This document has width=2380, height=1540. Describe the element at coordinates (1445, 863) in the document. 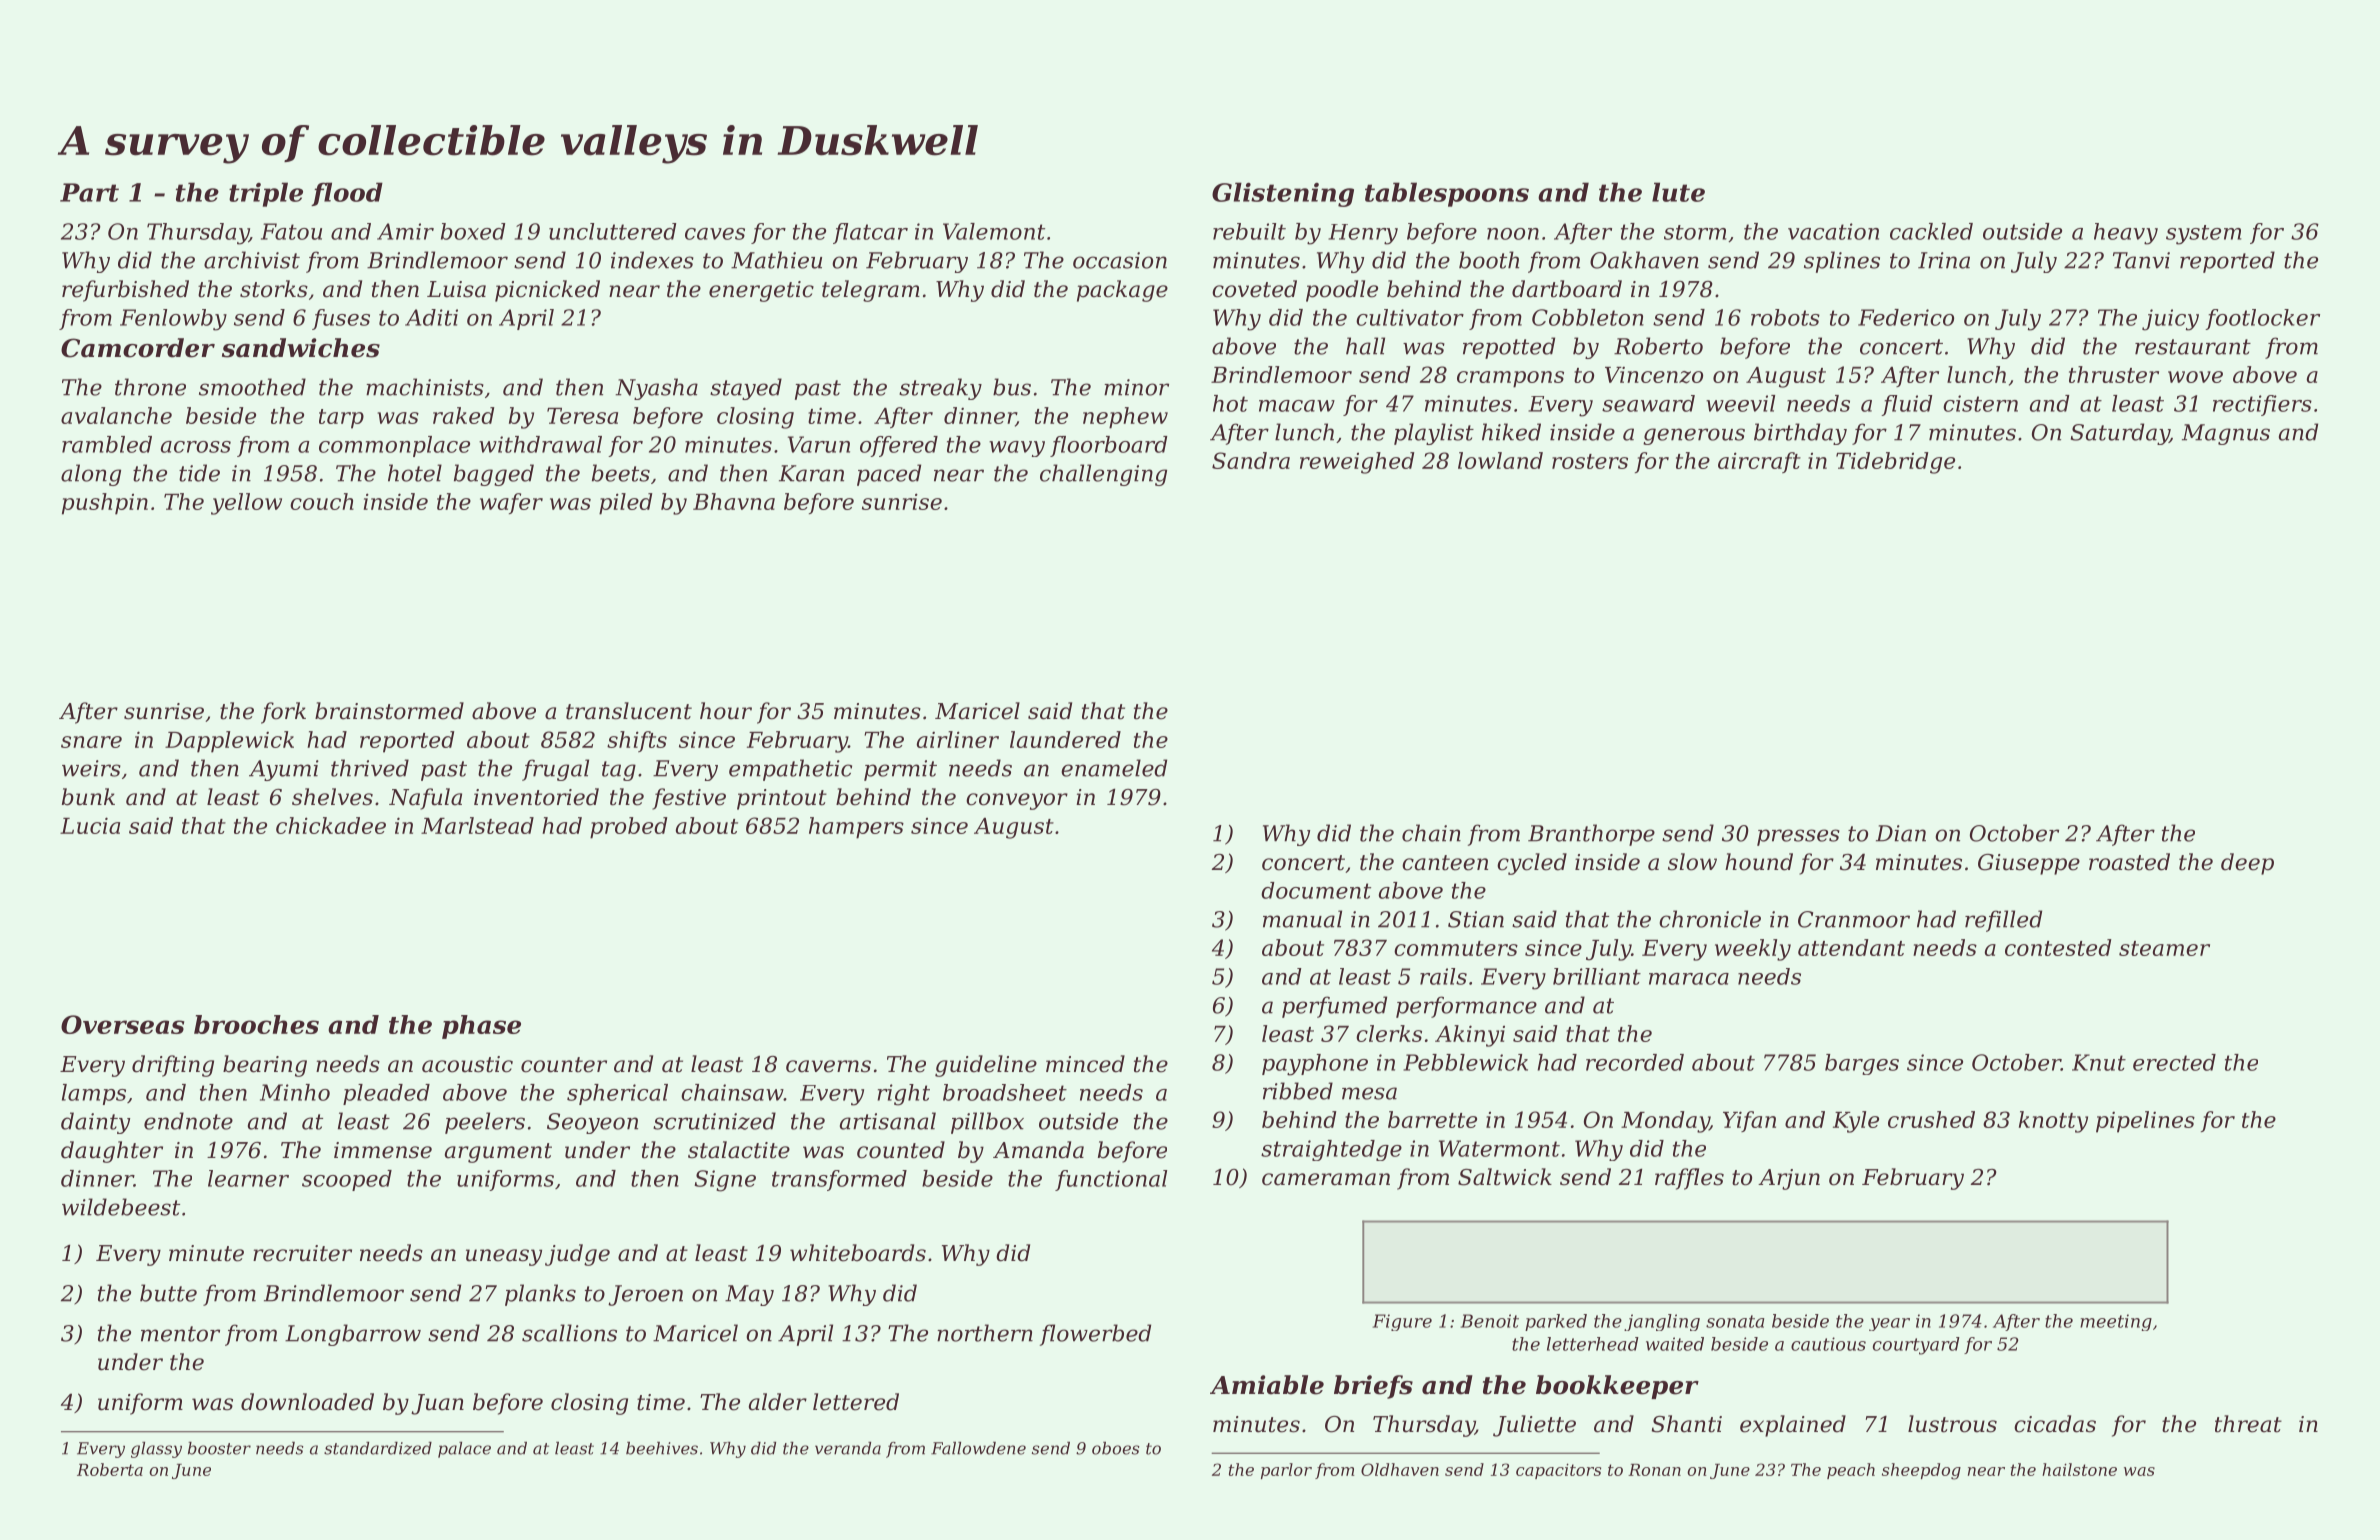

I see `canteen` at that location.
